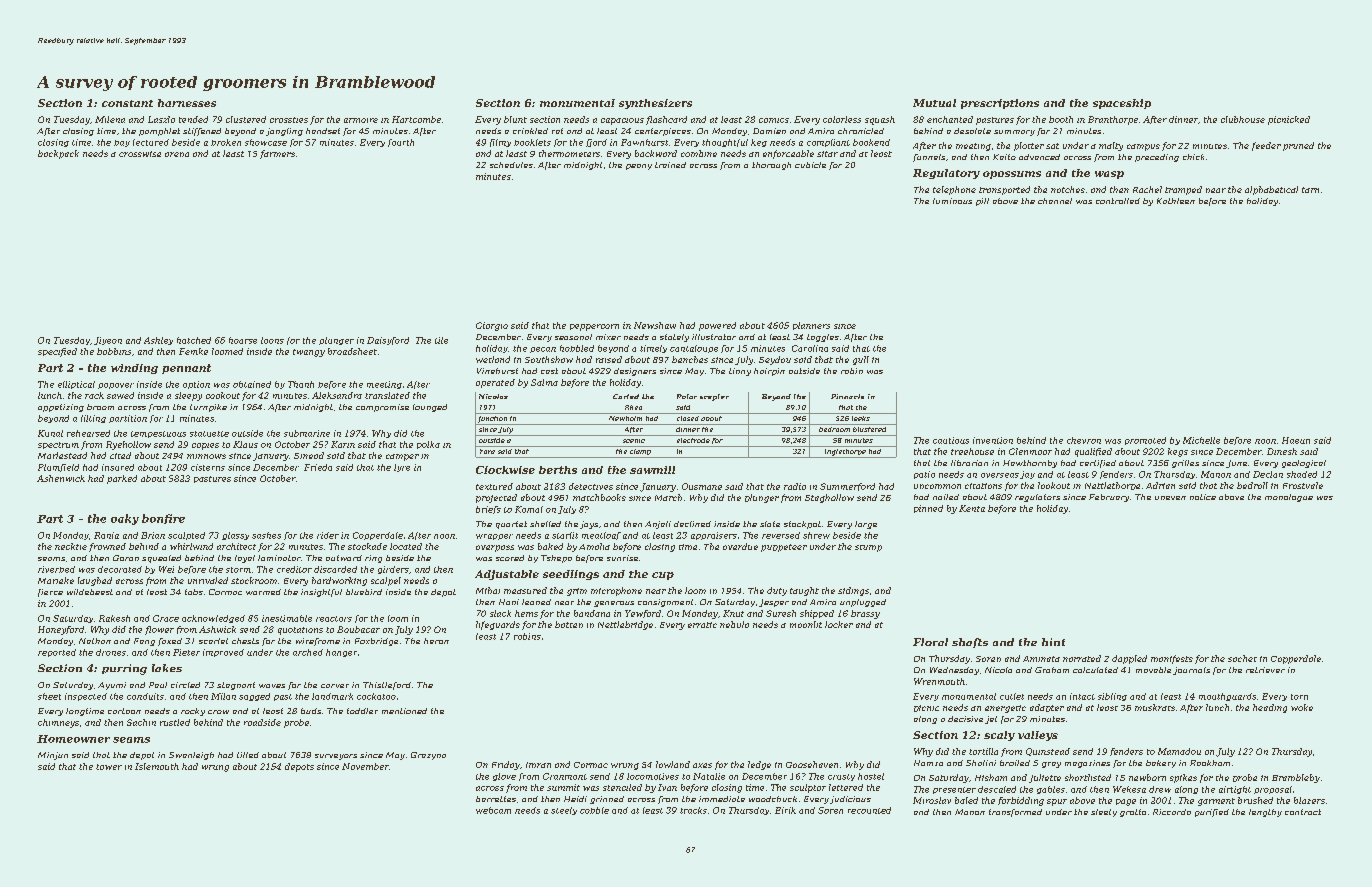 This image has height=887, width=1372. I want to click on powered, so click(717, 326).
